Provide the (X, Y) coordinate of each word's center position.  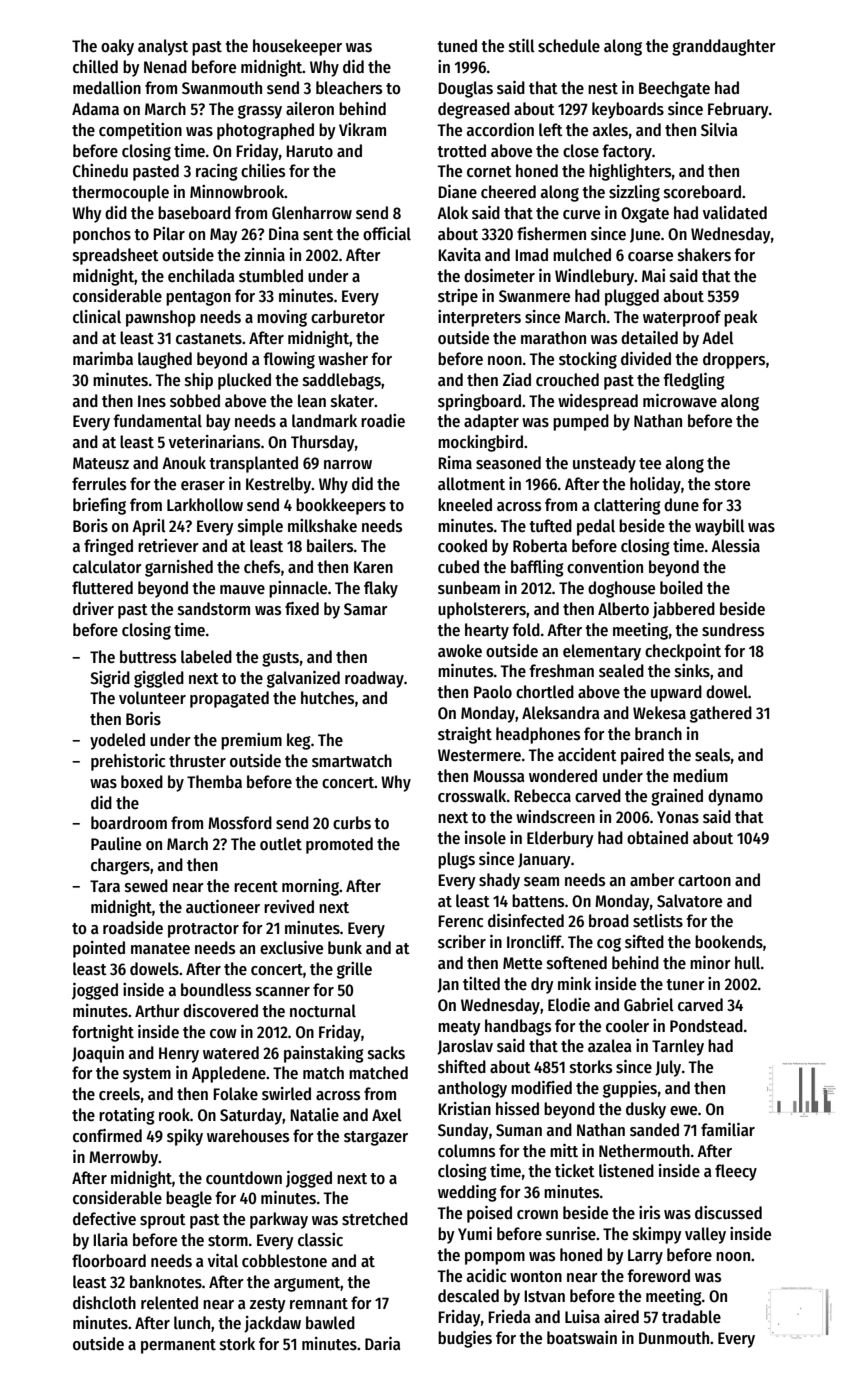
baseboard (194, 213)
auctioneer (223, 907)
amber (652, 880)
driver (93, 609)
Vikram (362, 129)
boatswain (582, 1338)
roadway (374, 679)
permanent (178, 1346)
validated (735, 213)
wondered (563, 776)
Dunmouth (674, 1338)
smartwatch (352, 761)
